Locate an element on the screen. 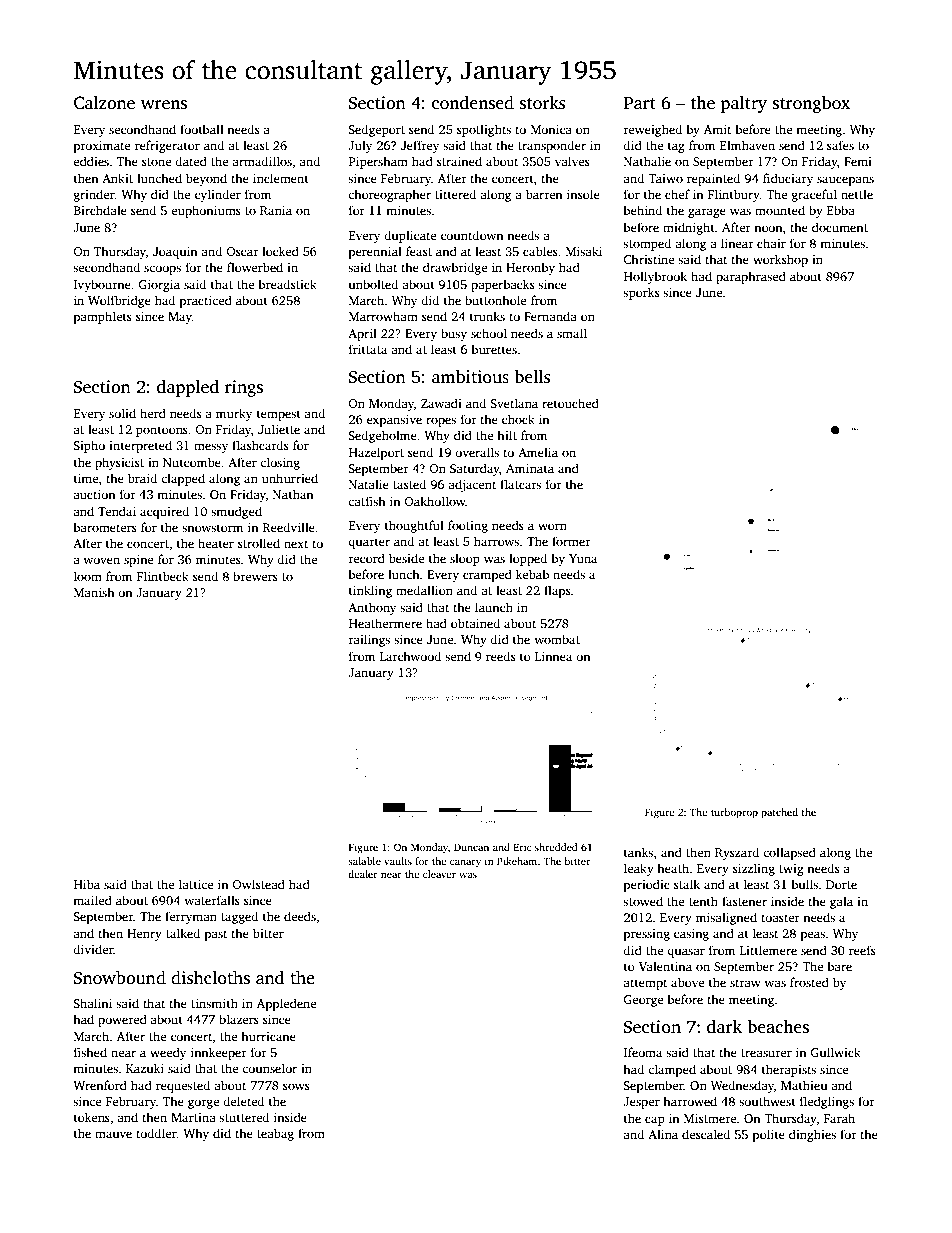  patched is located at coordinates (779, 813).
